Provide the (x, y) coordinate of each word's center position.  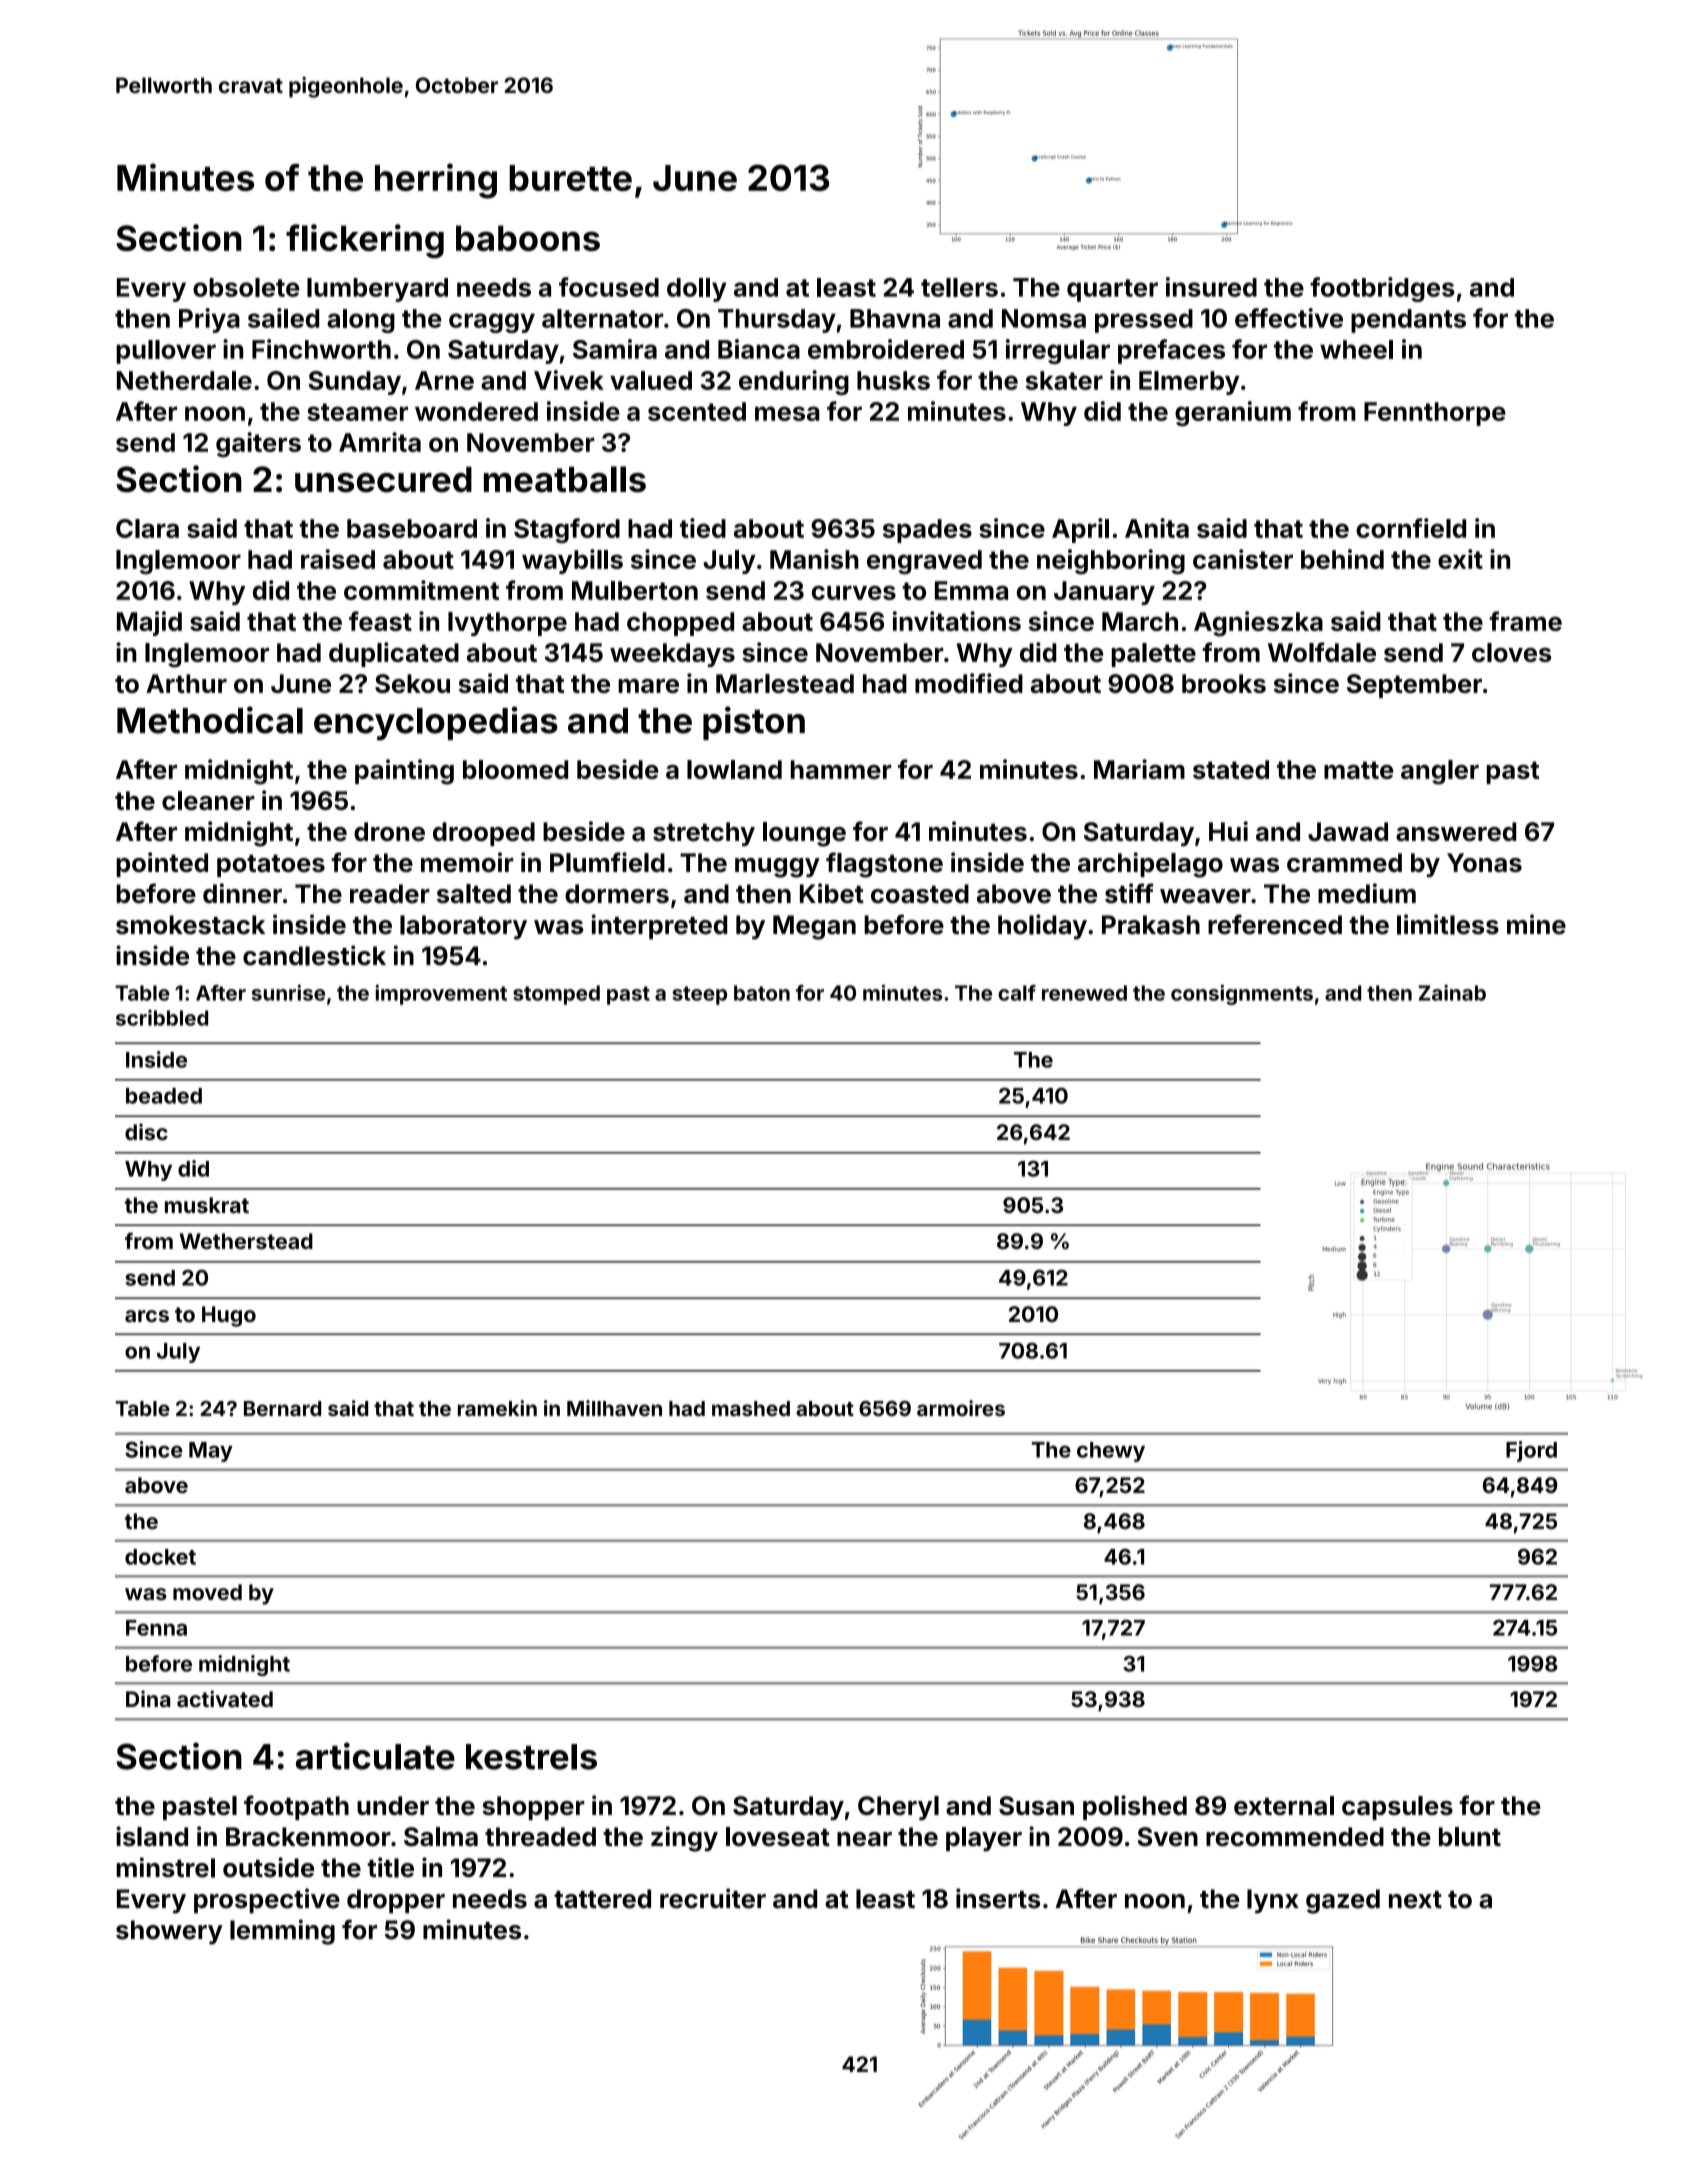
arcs (147, 1316)
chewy (1111, 1452)
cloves (1511, 652)
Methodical (210, 720)
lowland (734, 769)
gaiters (258, 444)
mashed (751, 1408)
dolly (697, 290)
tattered (602, 1899)
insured (1211, 287)
